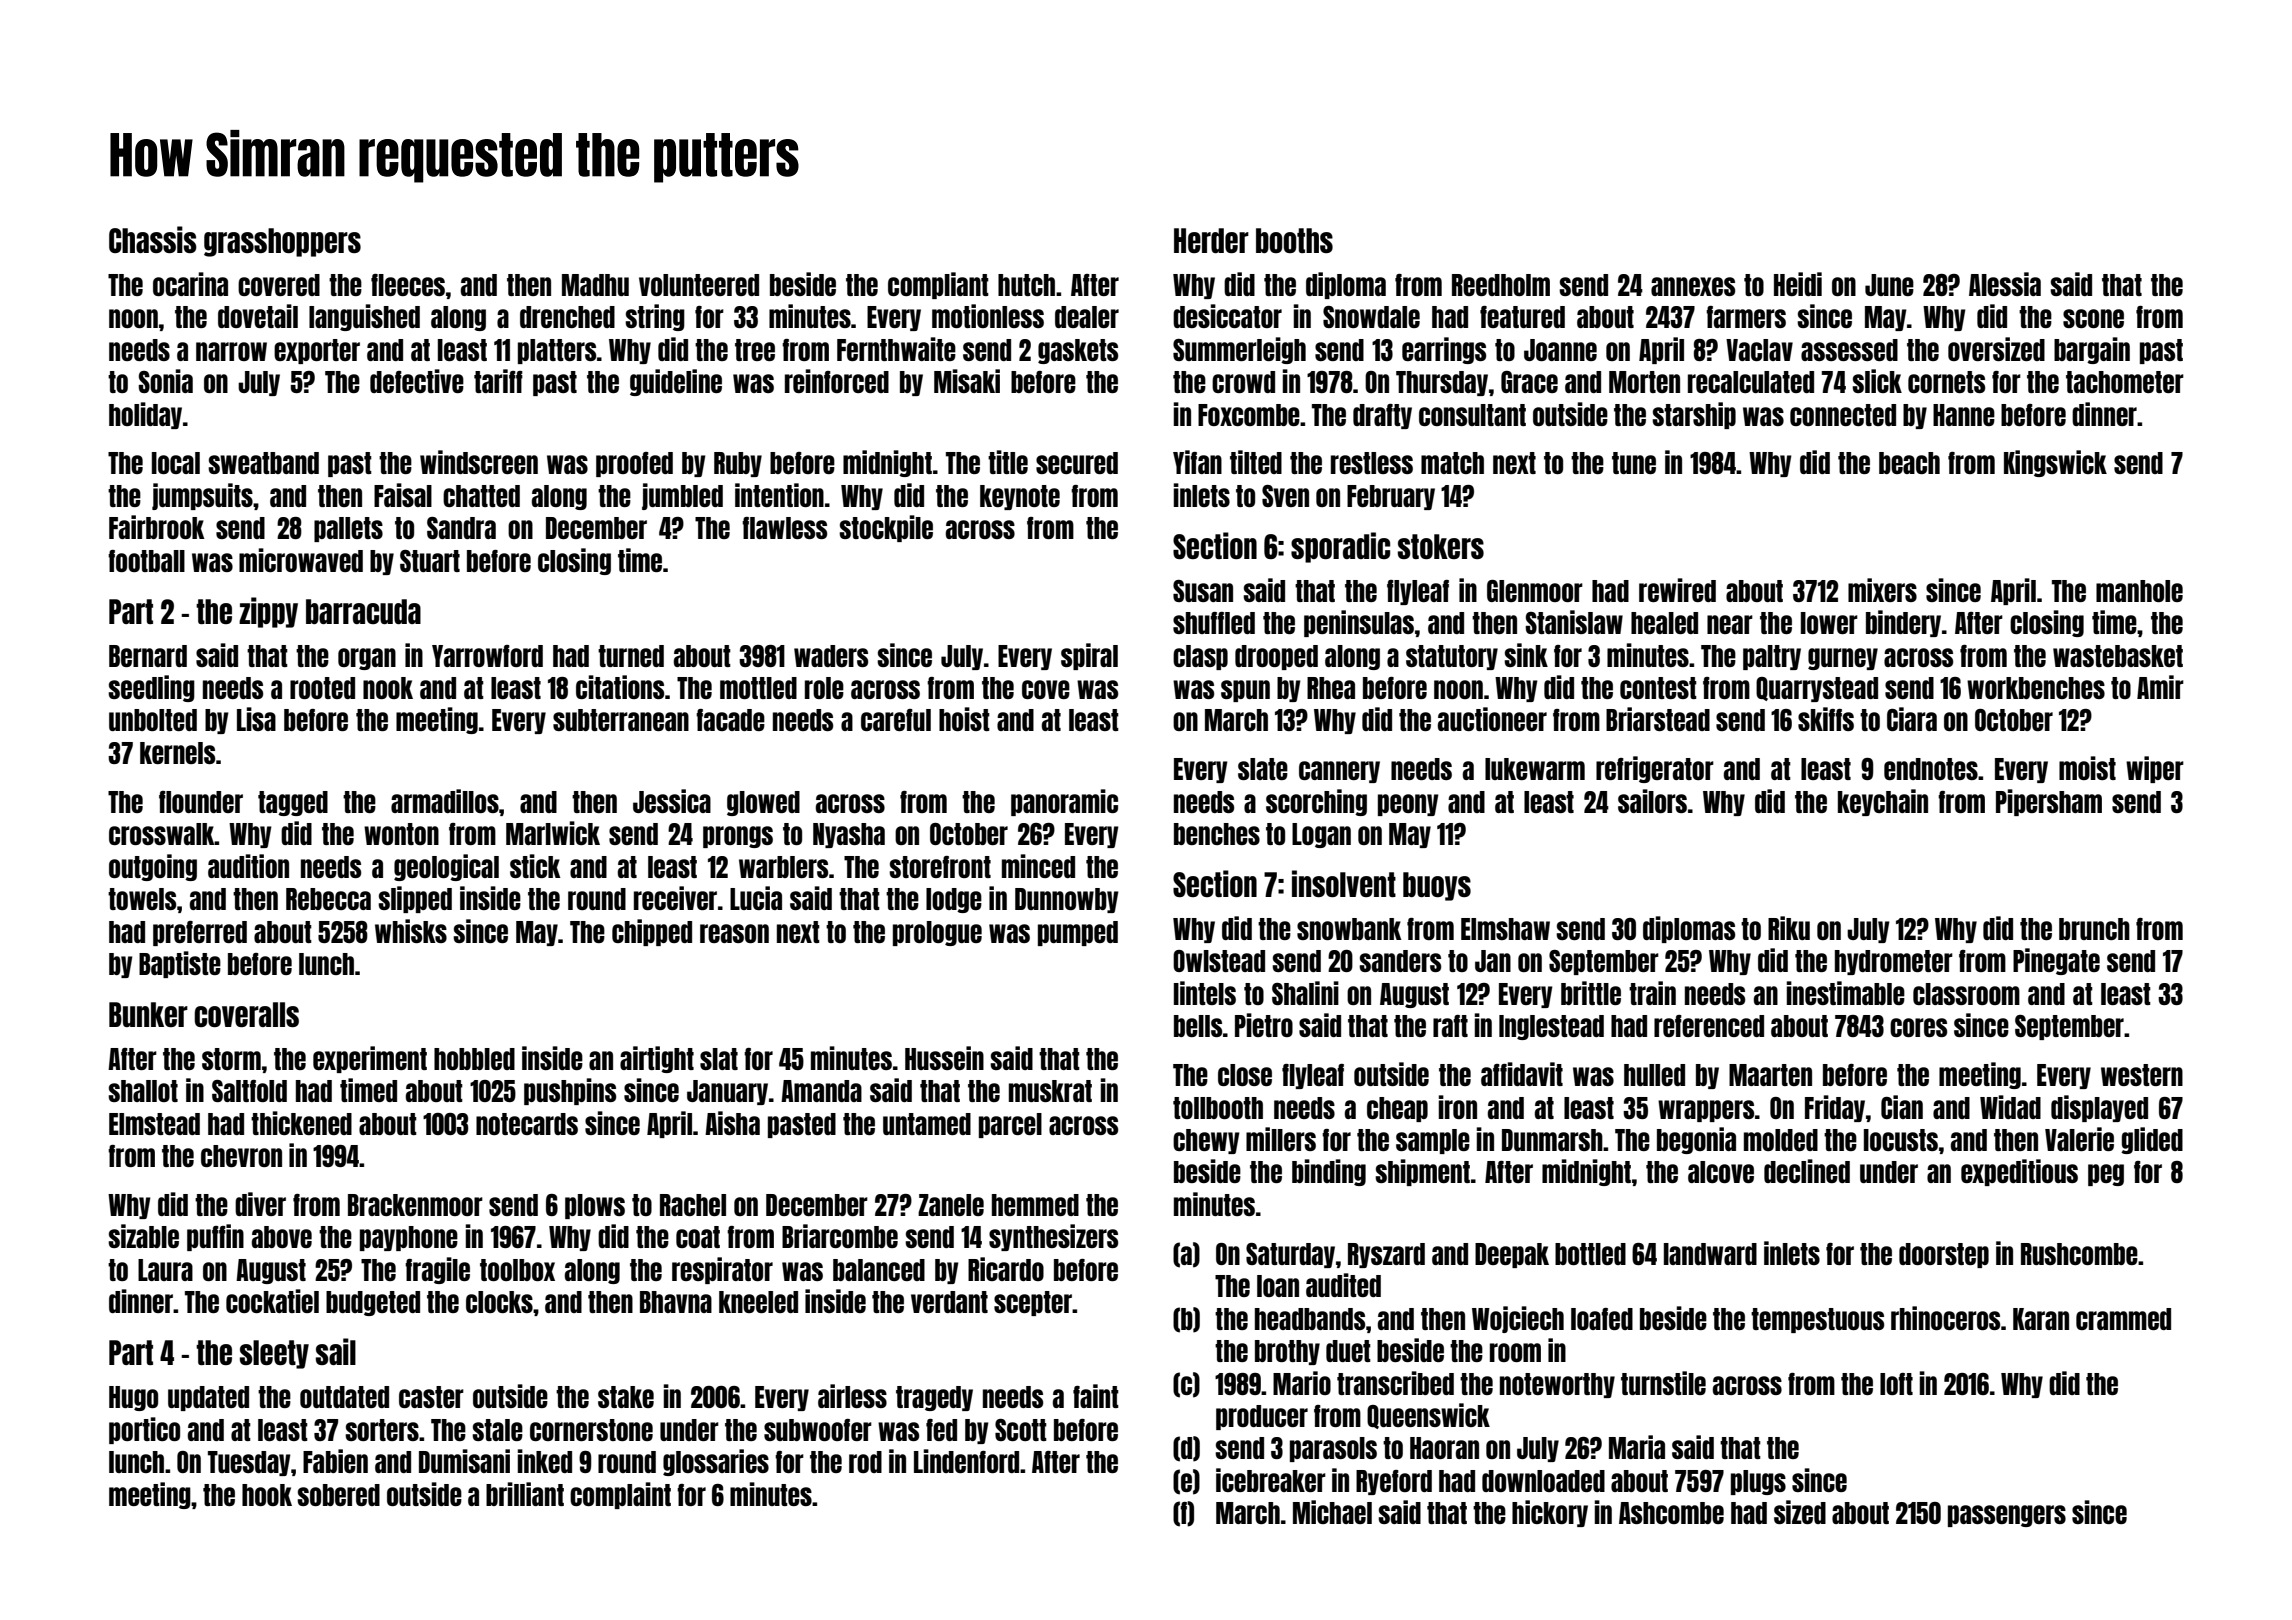 The height and width of the page is (1620, 2292). Describe the element at coordinates (153, 239) in the page. I see `Chassis` at that location.
